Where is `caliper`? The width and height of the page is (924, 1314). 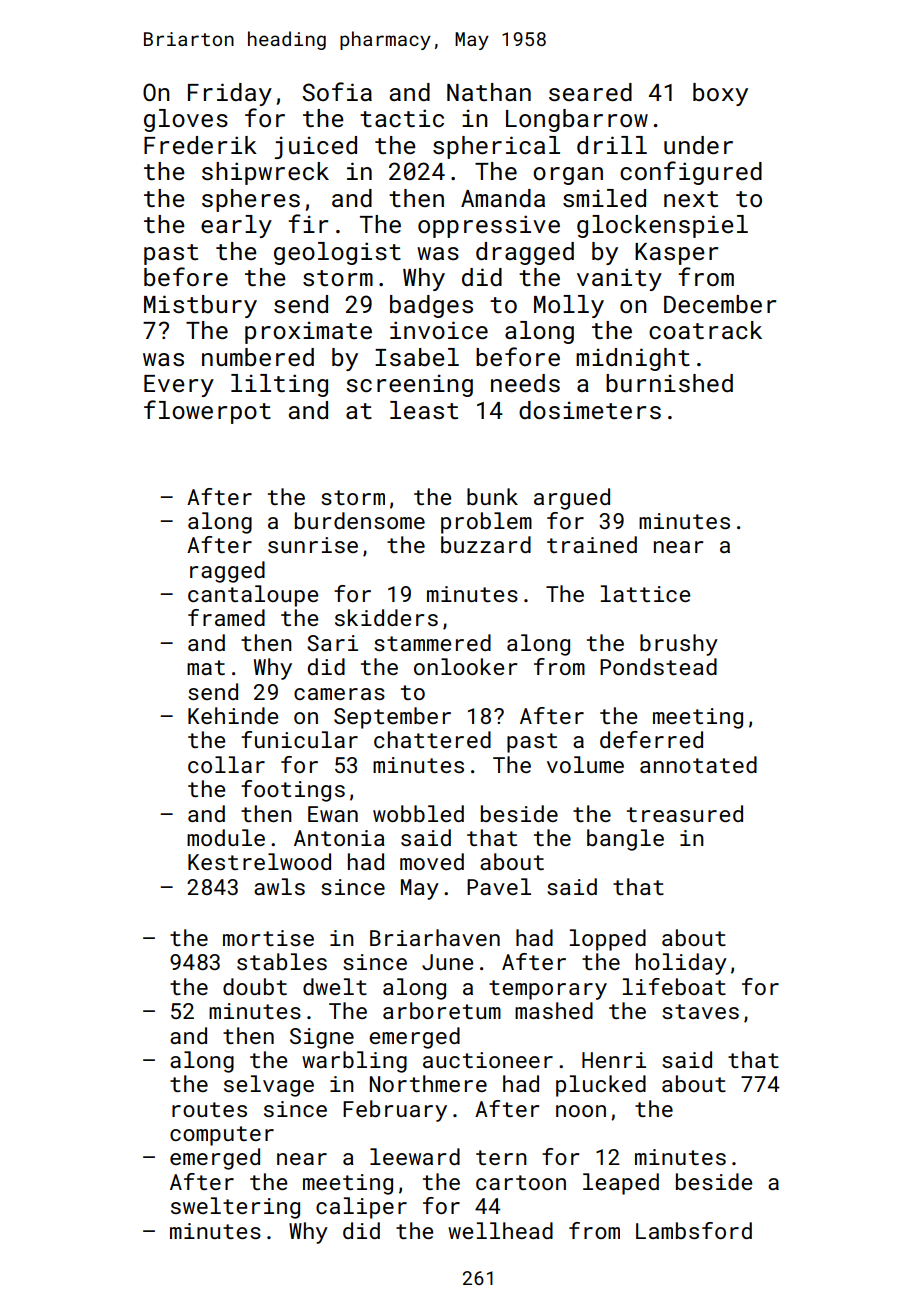 caliper is located at coordinates (361, 1208).
